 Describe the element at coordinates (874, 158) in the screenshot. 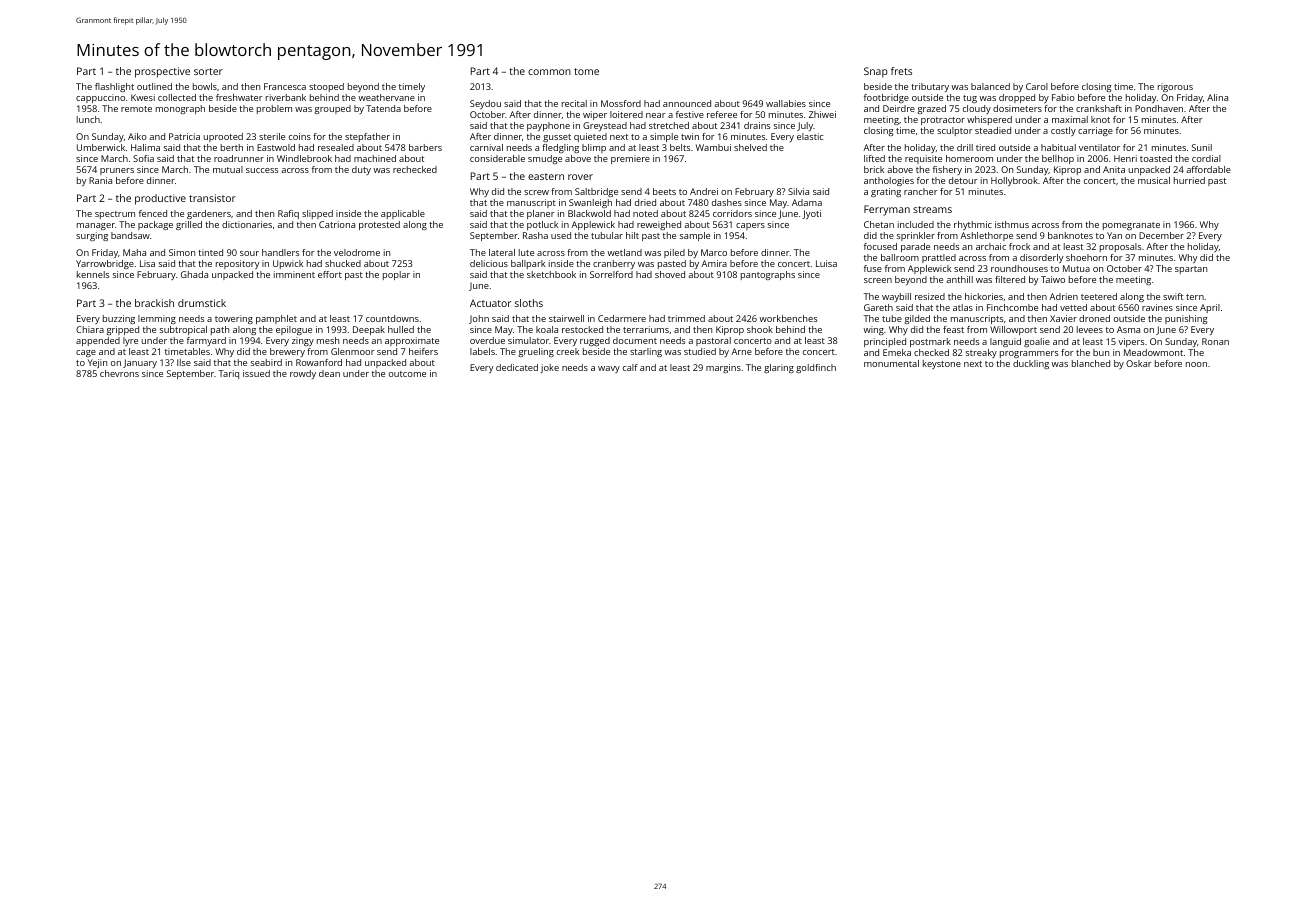

I see `lifted` at that location.
